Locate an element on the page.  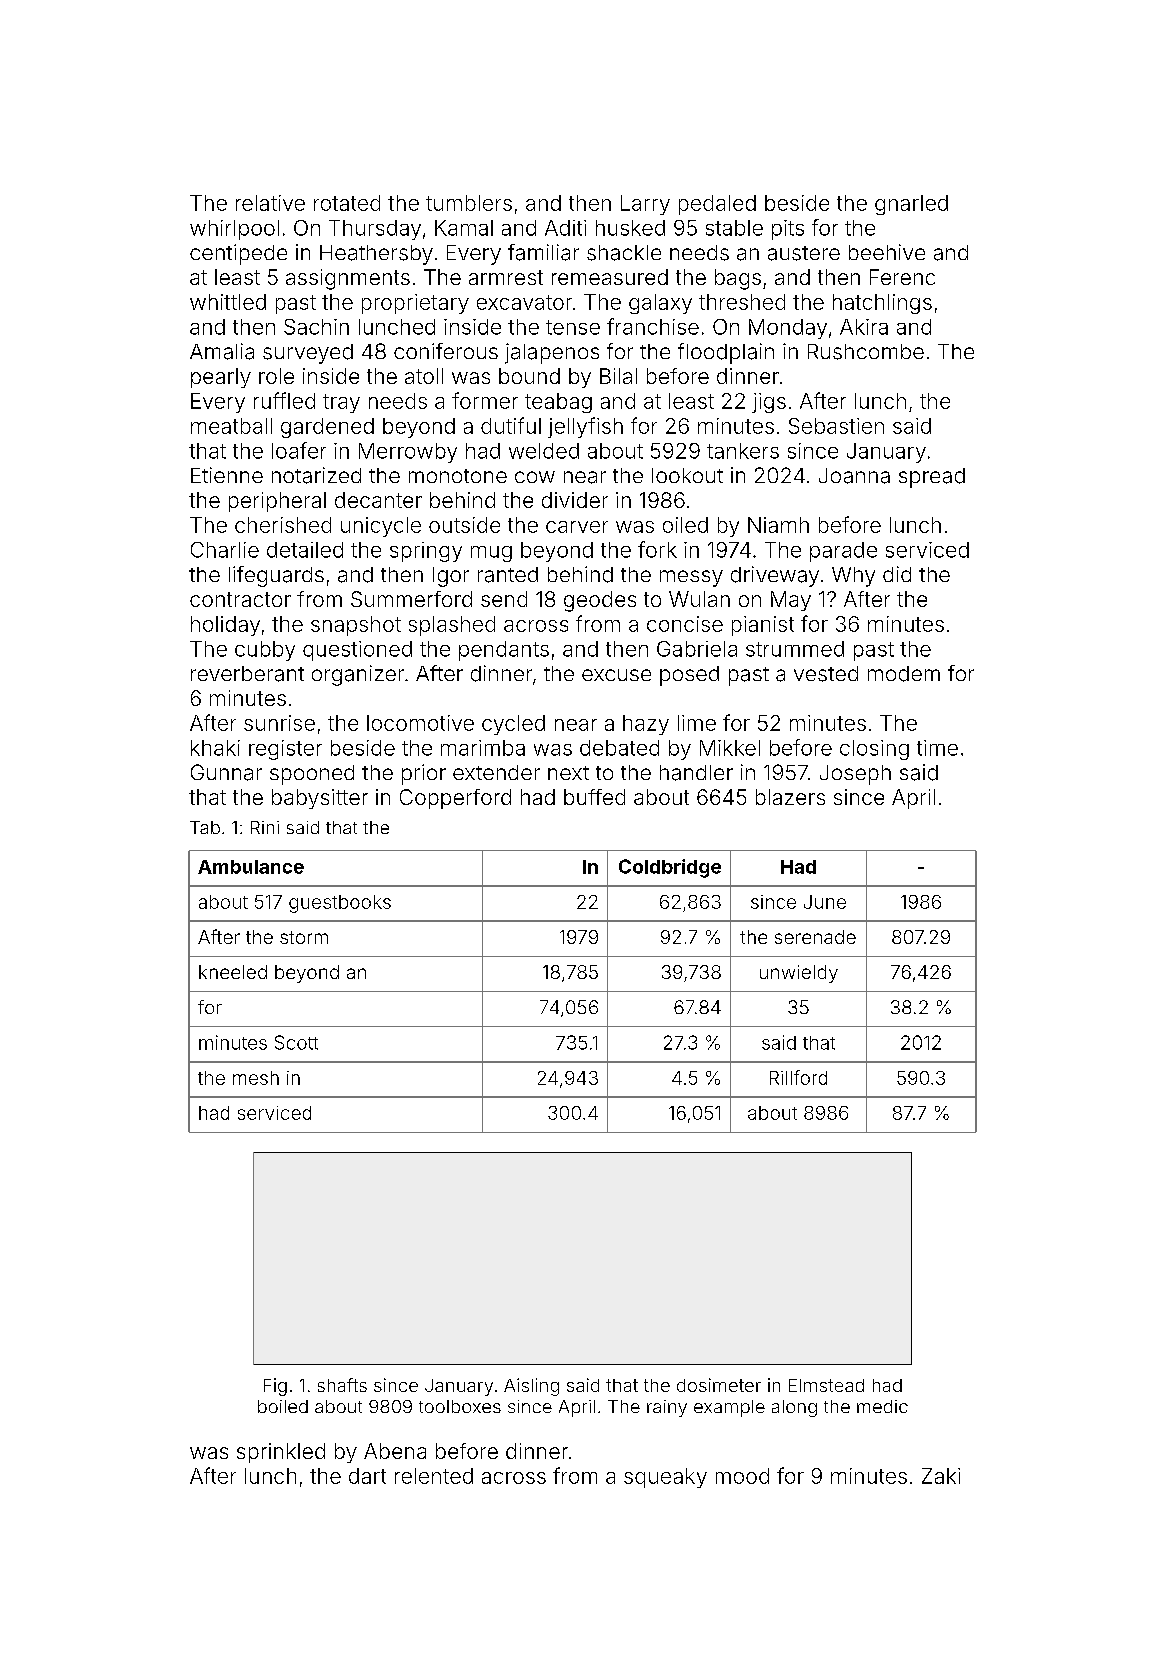
shafts is located at coordinates (342, 1385).
